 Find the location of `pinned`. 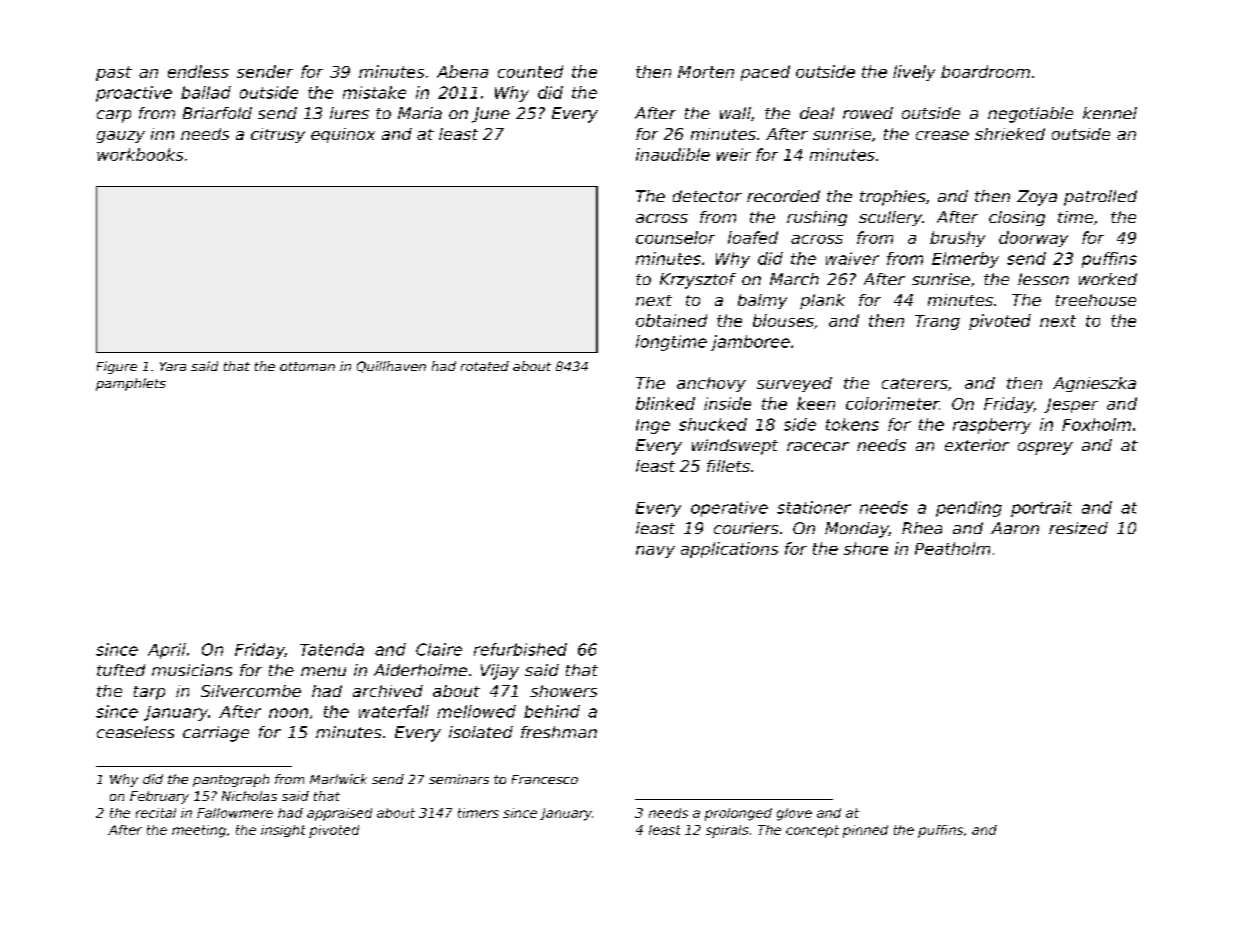

pinned is located at coordinates (865, 831).
